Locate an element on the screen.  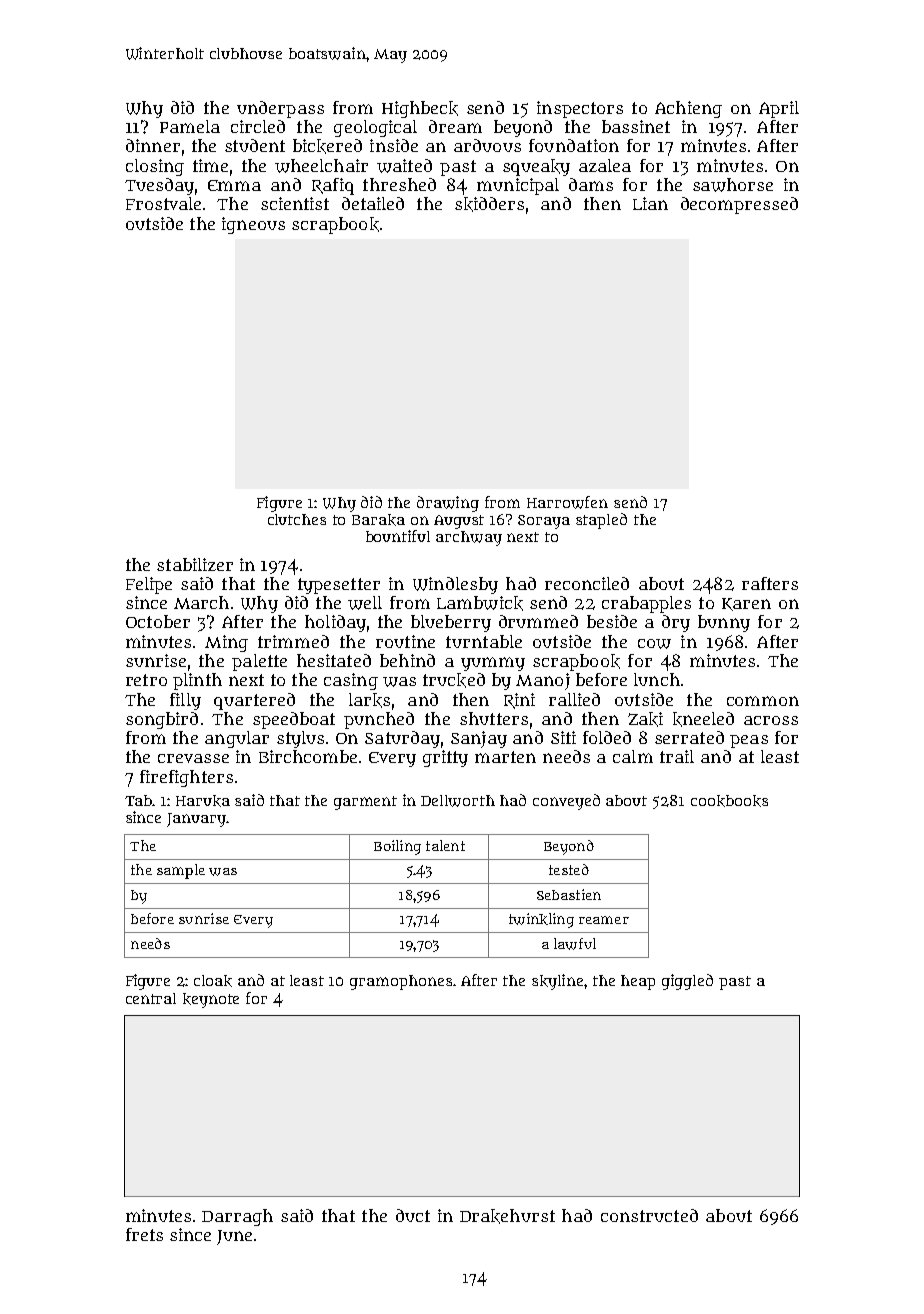
songbird is located at coordinates (162, 720).
